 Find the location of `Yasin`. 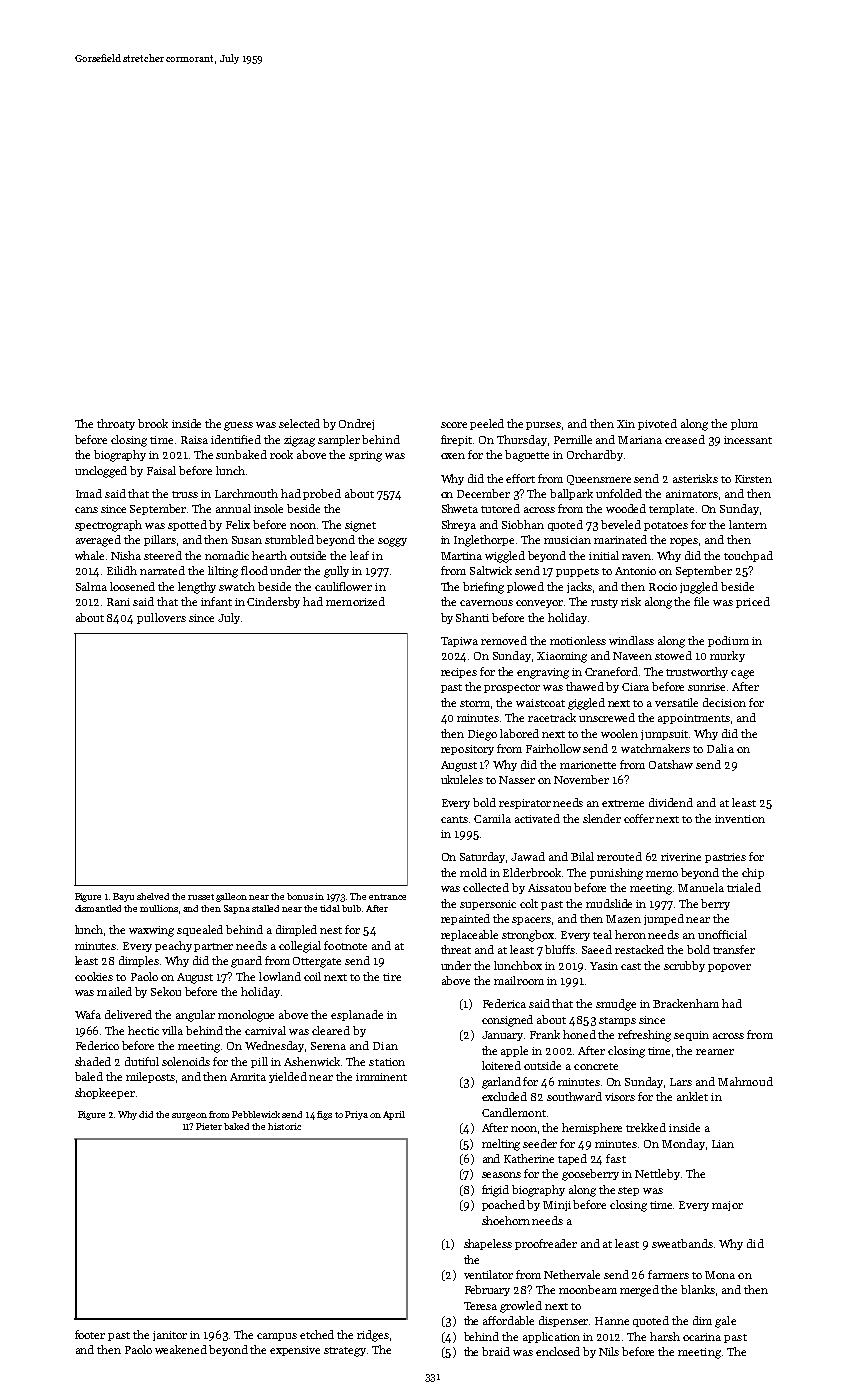

Yasin is located at coordinates (604, 966).
